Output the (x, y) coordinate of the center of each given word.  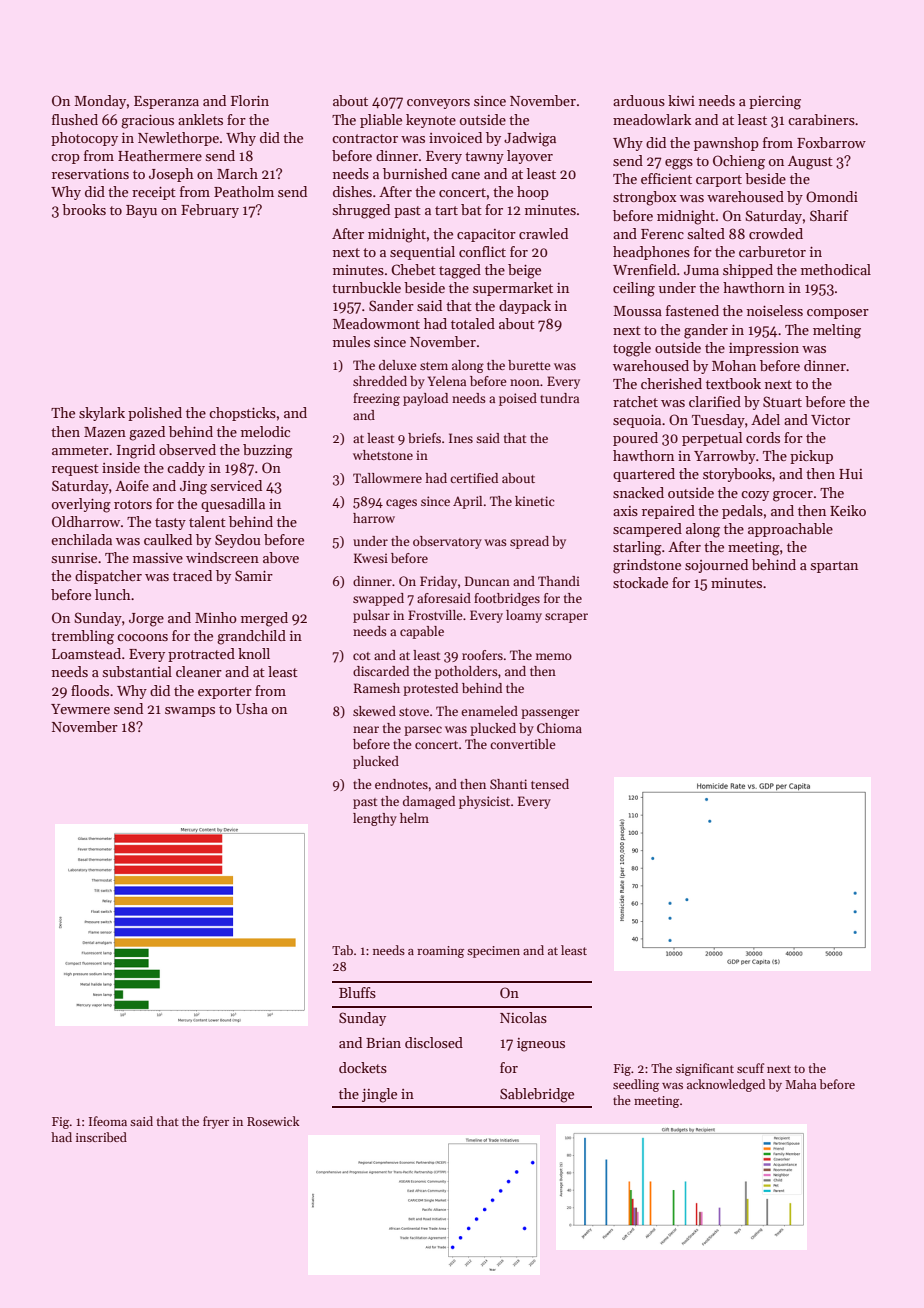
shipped (748, 271)
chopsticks (242, 414)
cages (401, 504)
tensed (550, 784)
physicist (484, 802)
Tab (342, 950)
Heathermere (160, 155)
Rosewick (273, 1121)
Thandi (559, 581)
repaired (668, 512)
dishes (352, 191)
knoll (254, 653)
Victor (830, 420)
